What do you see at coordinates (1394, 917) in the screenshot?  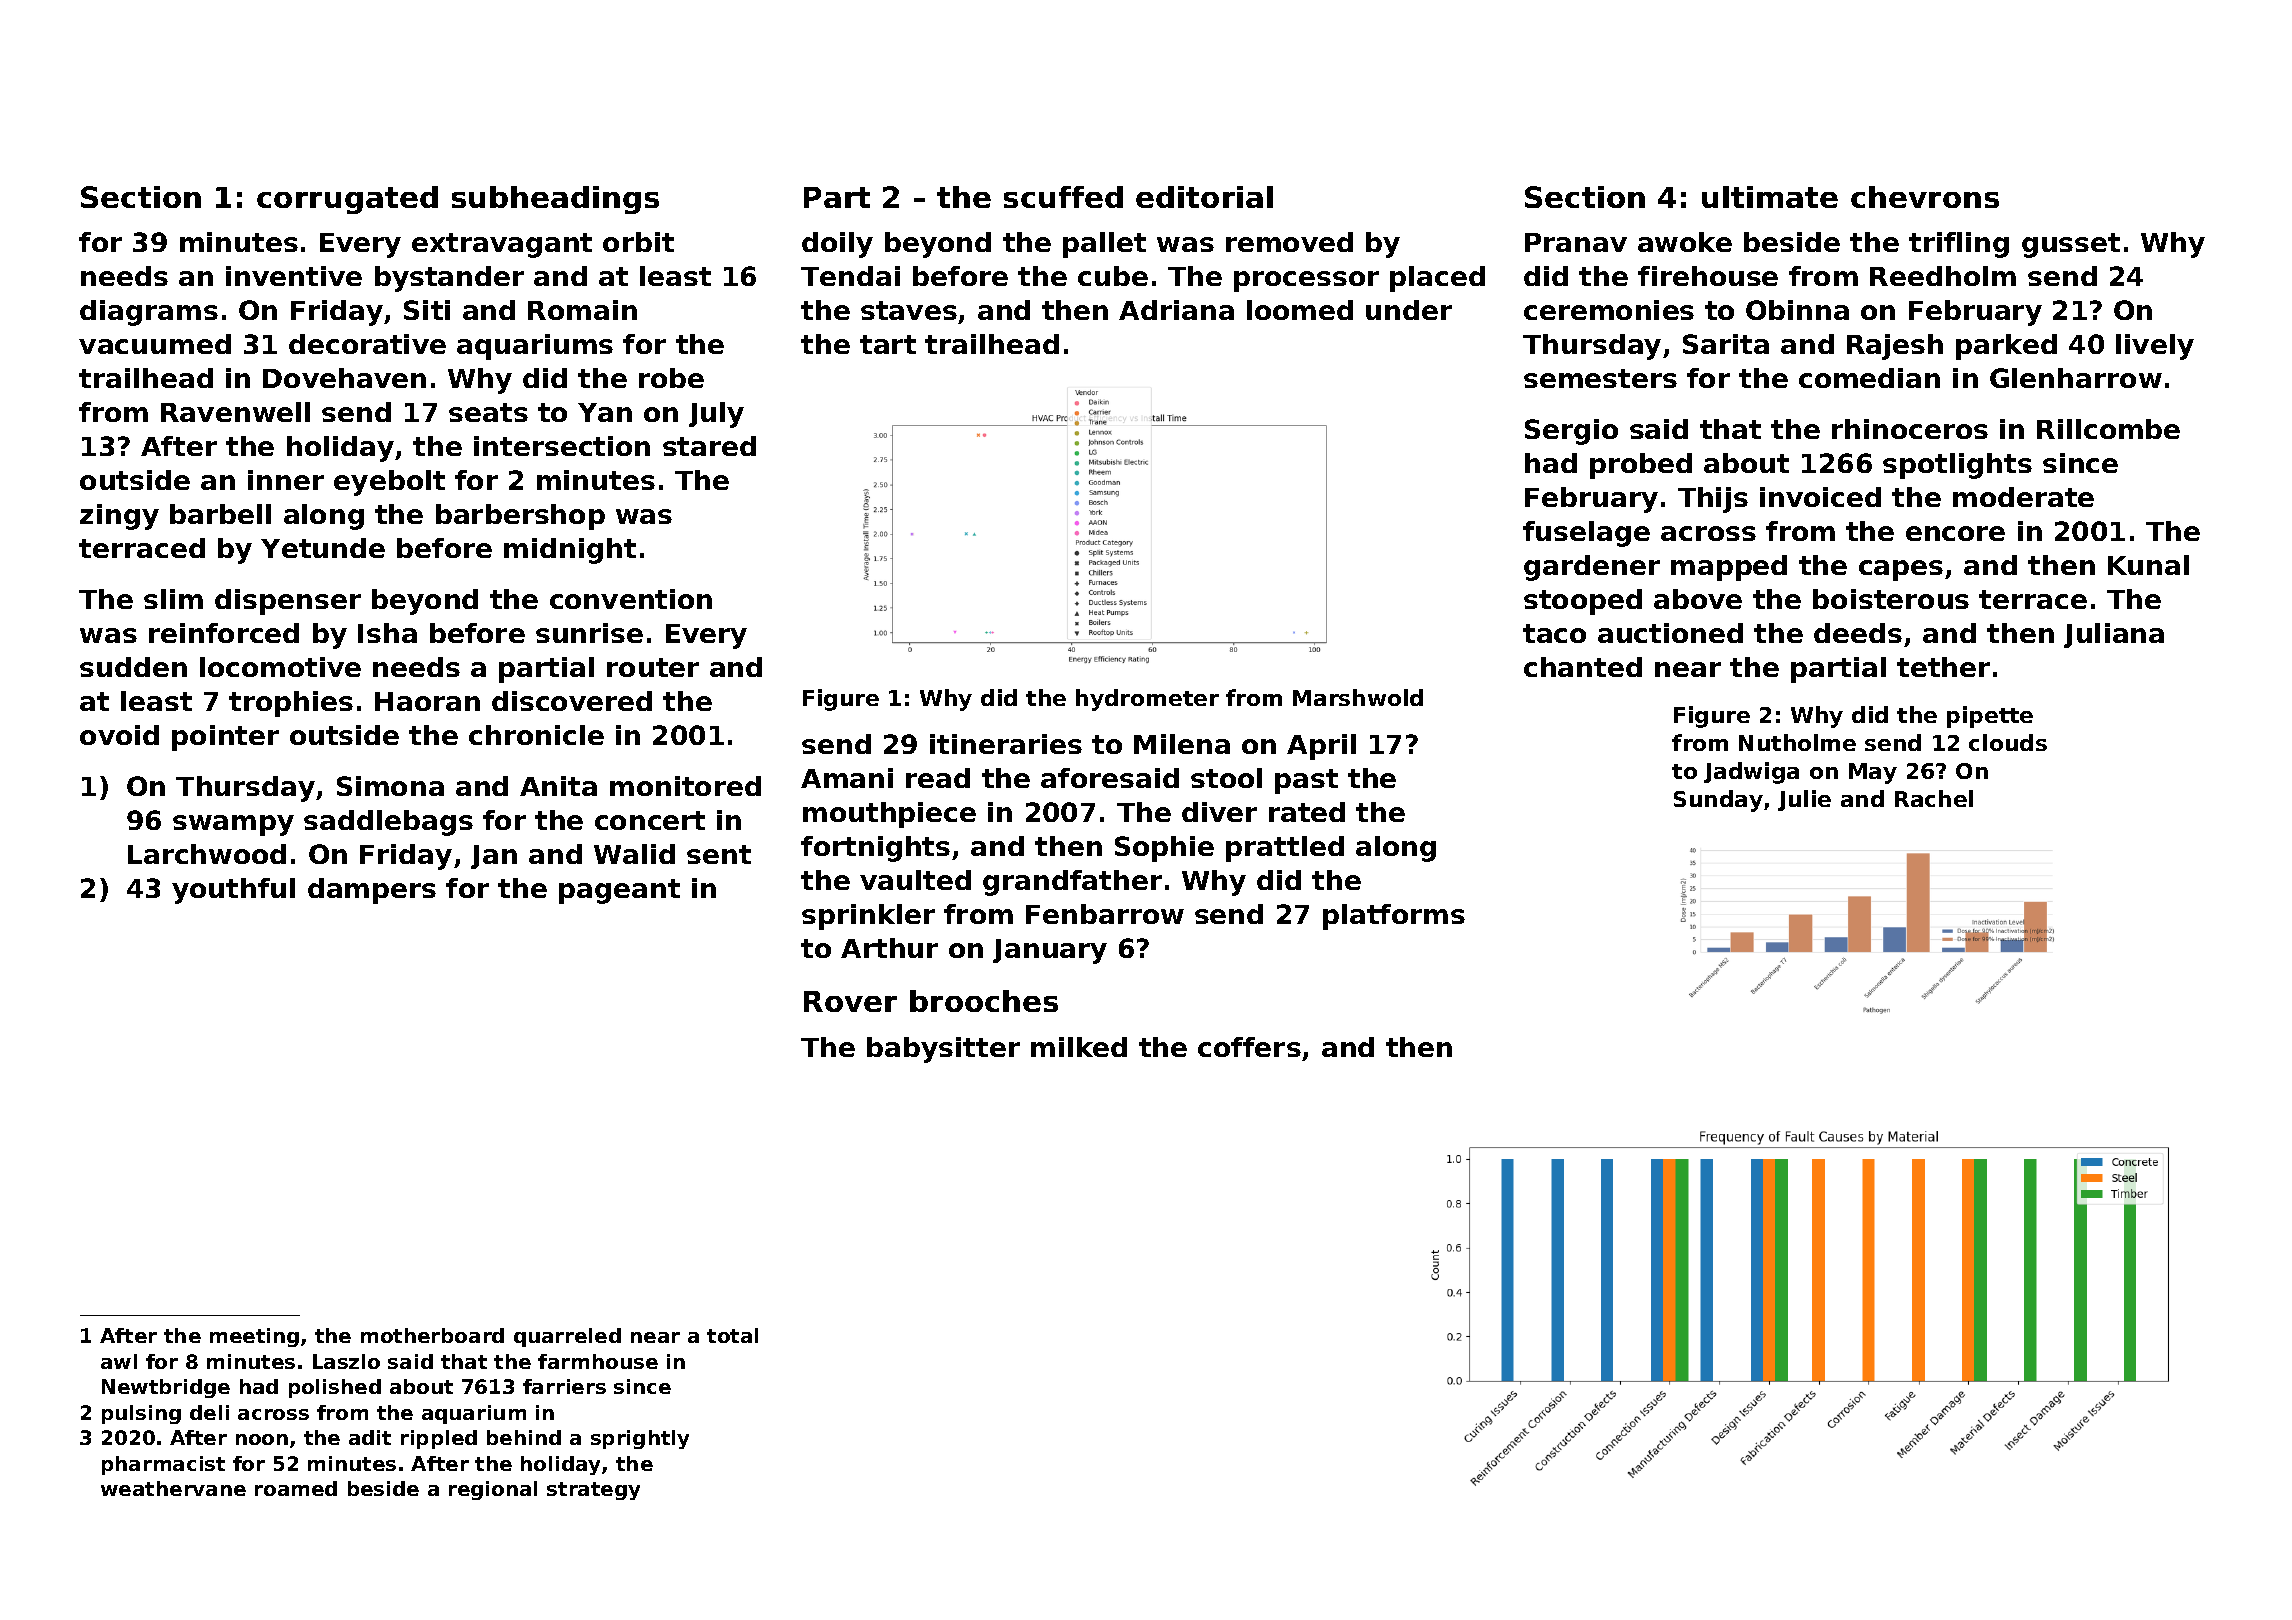 I see `platforms` at bounding box center [1394, 917].
